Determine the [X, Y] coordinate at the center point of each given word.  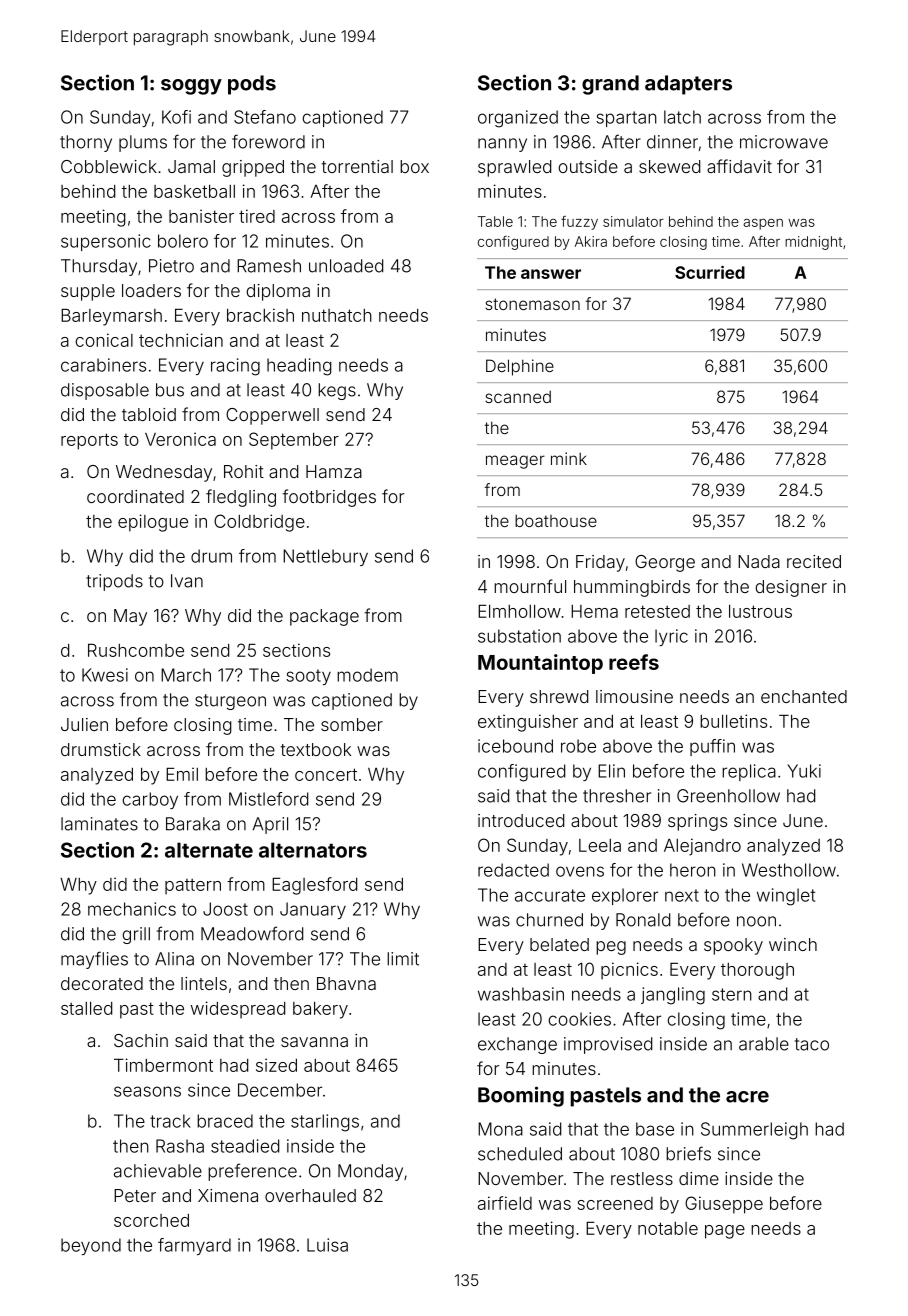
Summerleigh [754, 1131]
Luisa [327, 1245]
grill [136, 935]
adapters [688, 85]
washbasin [521, 994]
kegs [337, 391]
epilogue [153, 523]
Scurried [710, 272]
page [725, 1232]
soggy [191, 87]
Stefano [265, 117]
